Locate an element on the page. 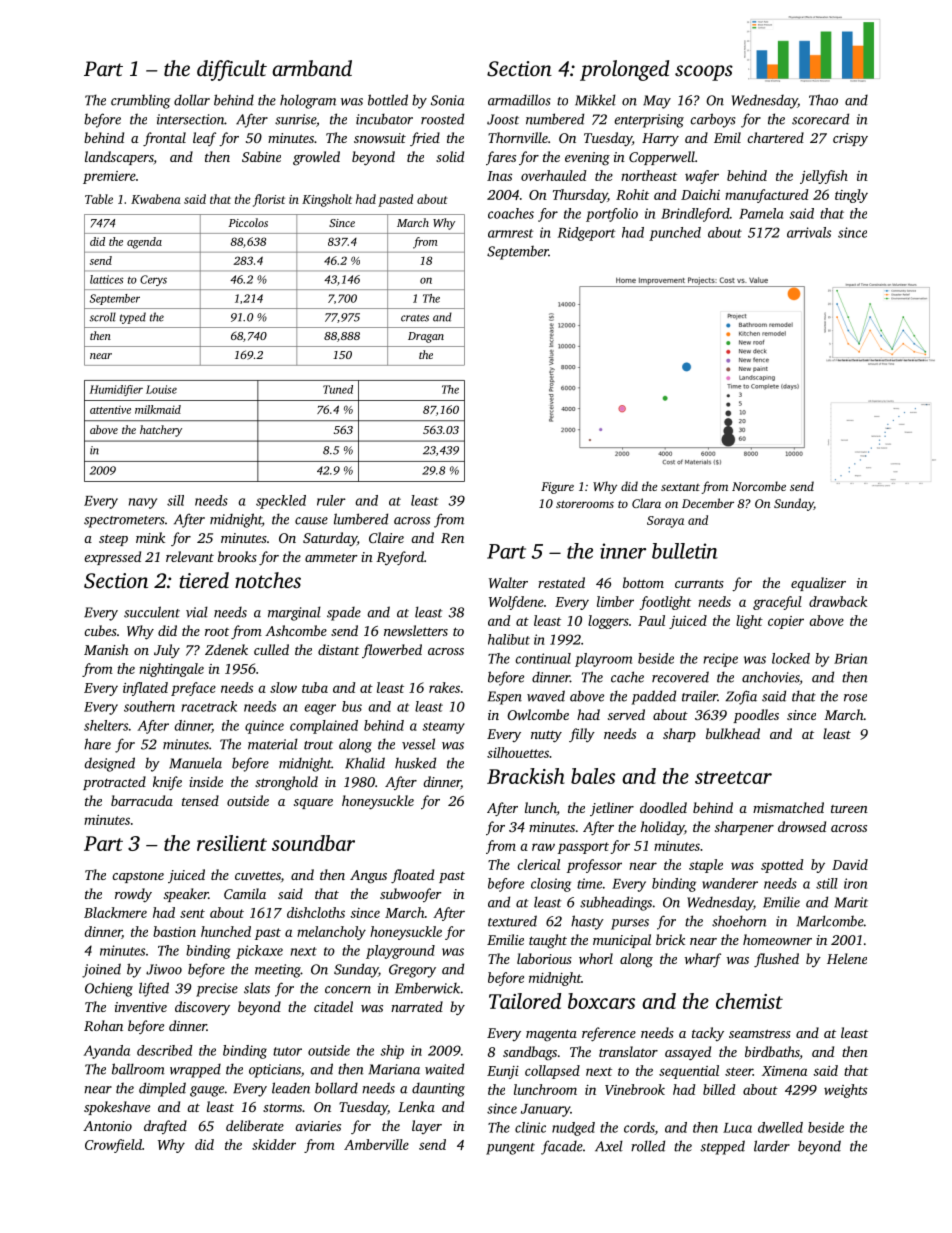 This document has width=952, height=1233. inventive is located at coordinates (141, 1007).
